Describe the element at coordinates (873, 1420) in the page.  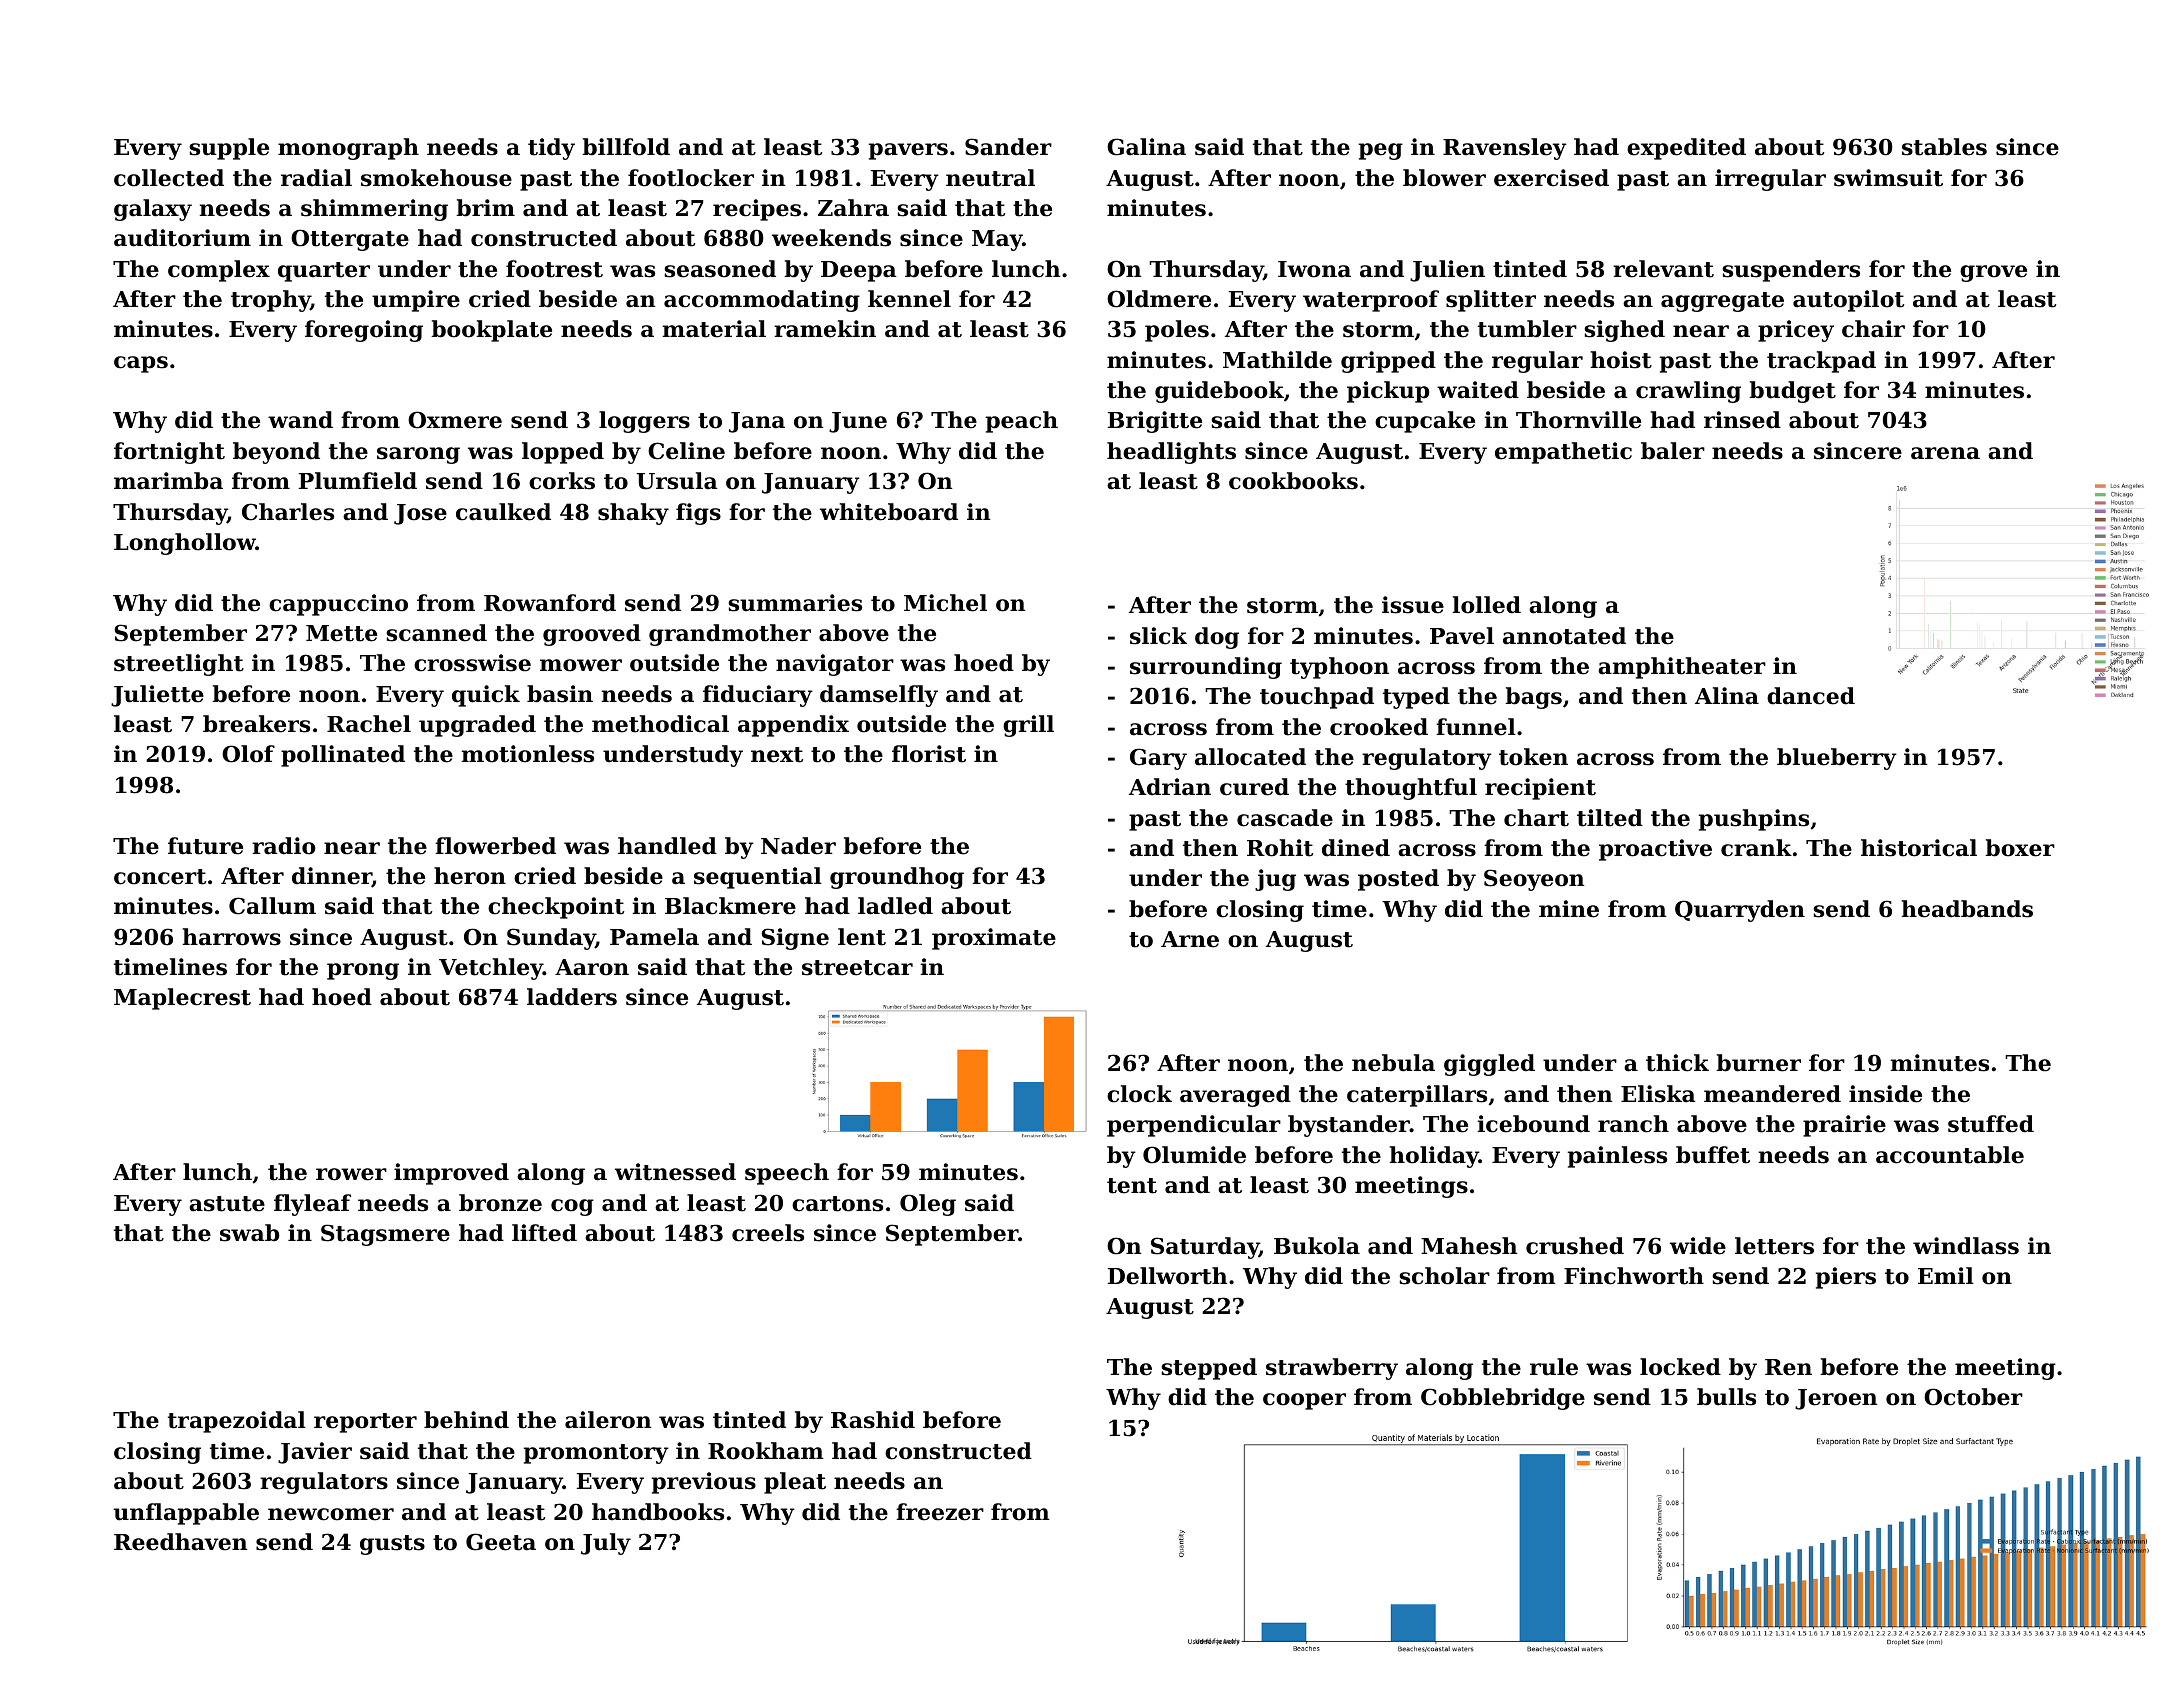
I see `Rashid` at that location.
